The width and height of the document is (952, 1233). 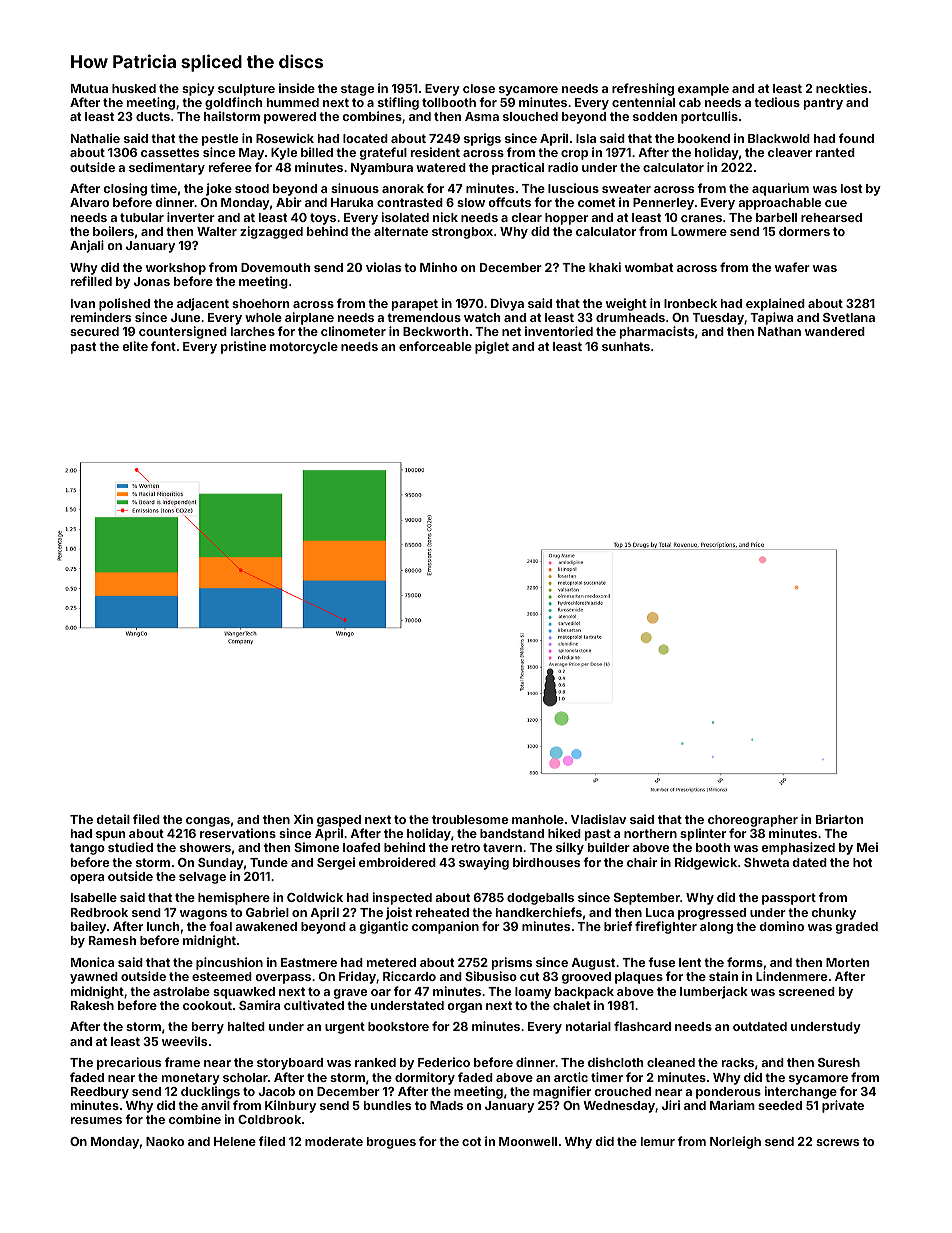 What do you see at coordinates (671, 1062) in the document?
I see `cleaned` at bounding box center [671, 1062].
